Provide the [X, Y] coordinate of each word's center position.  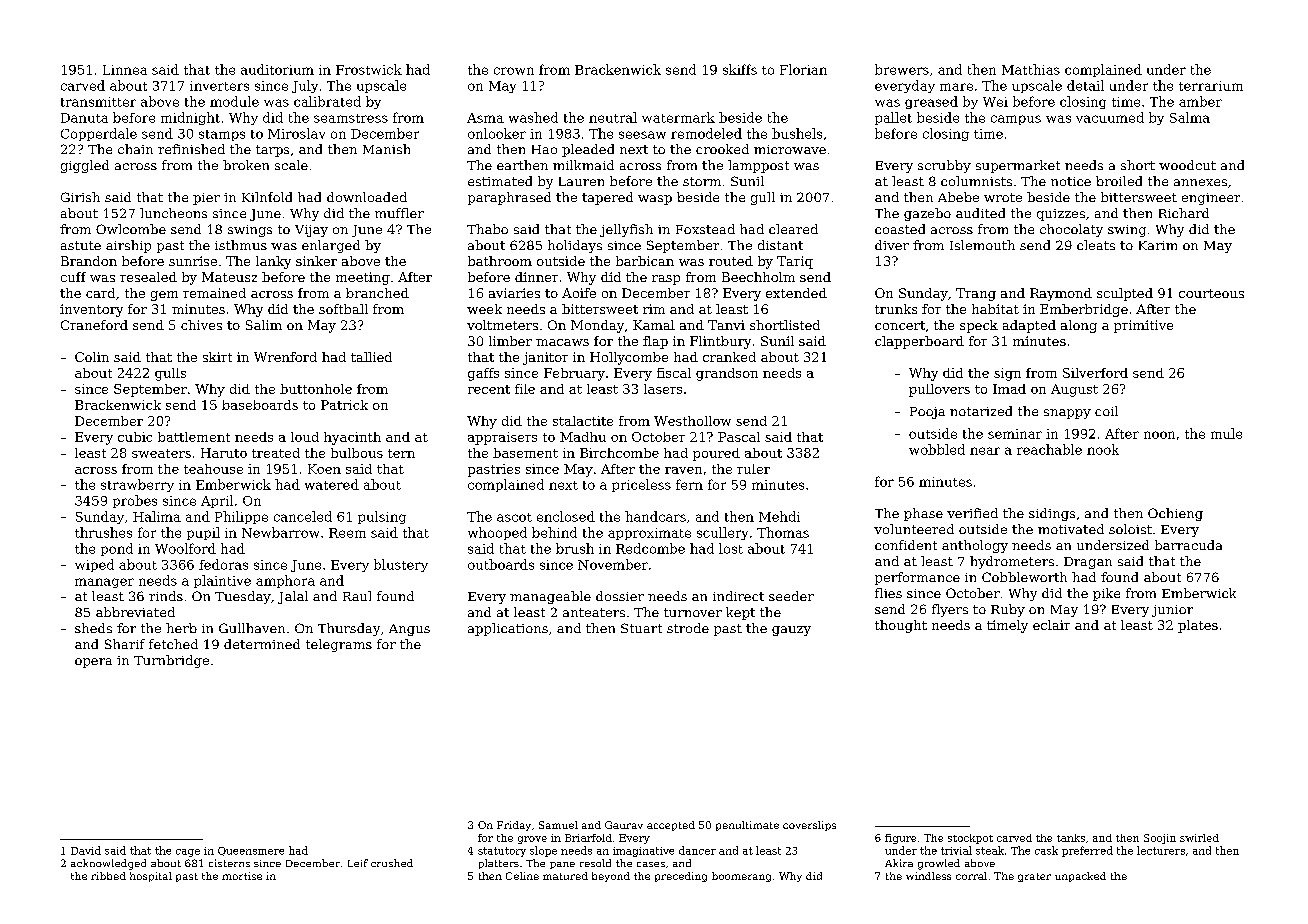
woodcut [1187, 165]
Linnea [125, 70]
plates [1198, 626]
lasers [663, 389]
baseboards [260, 405]
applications [508, 629]
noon [1159, 435]
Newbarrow [280, 532]
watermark [678, 117]
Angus [409, 630]
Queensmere [251, 851]
